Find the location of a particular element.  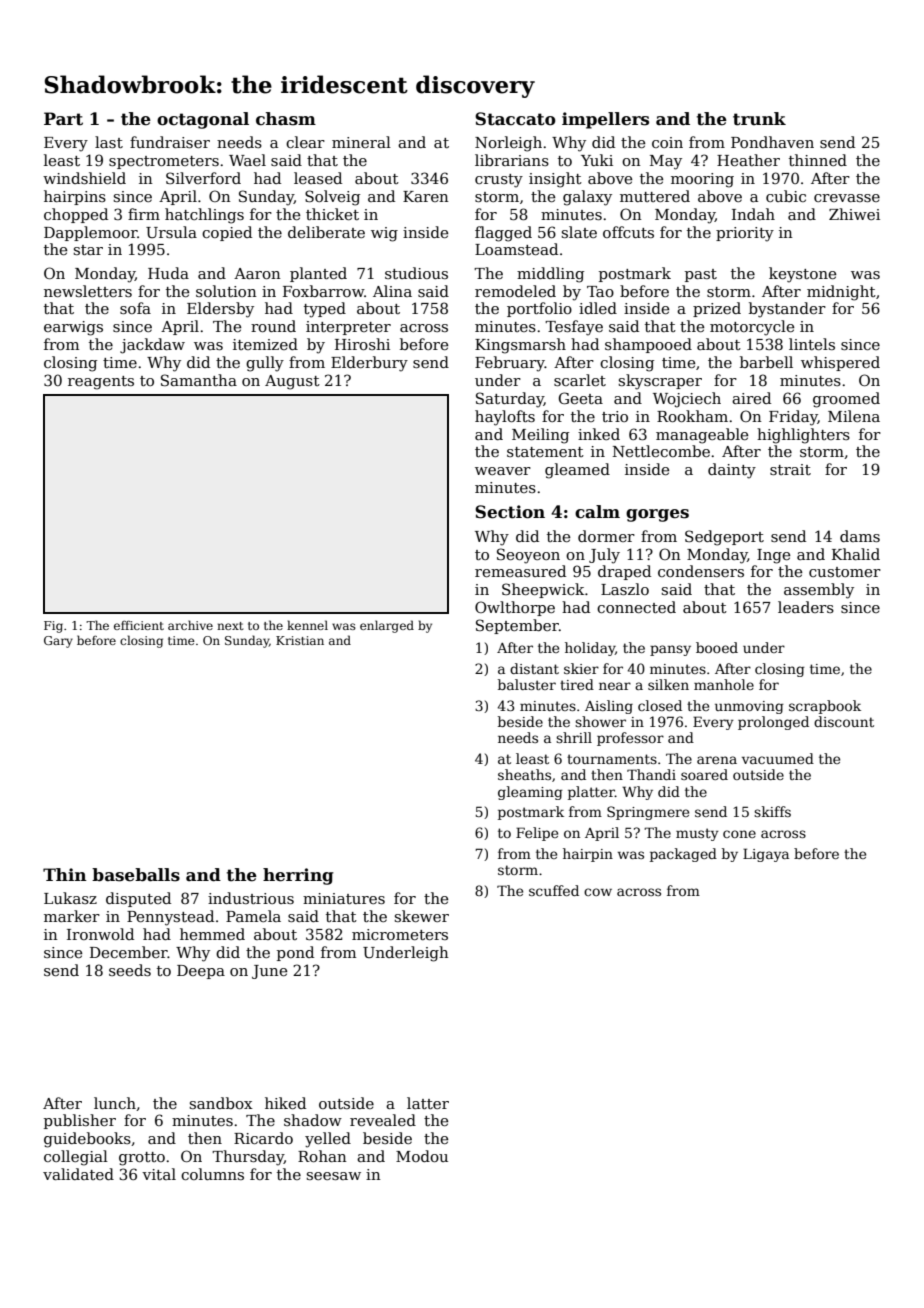

whispered is located at coordinates (840, 363).
